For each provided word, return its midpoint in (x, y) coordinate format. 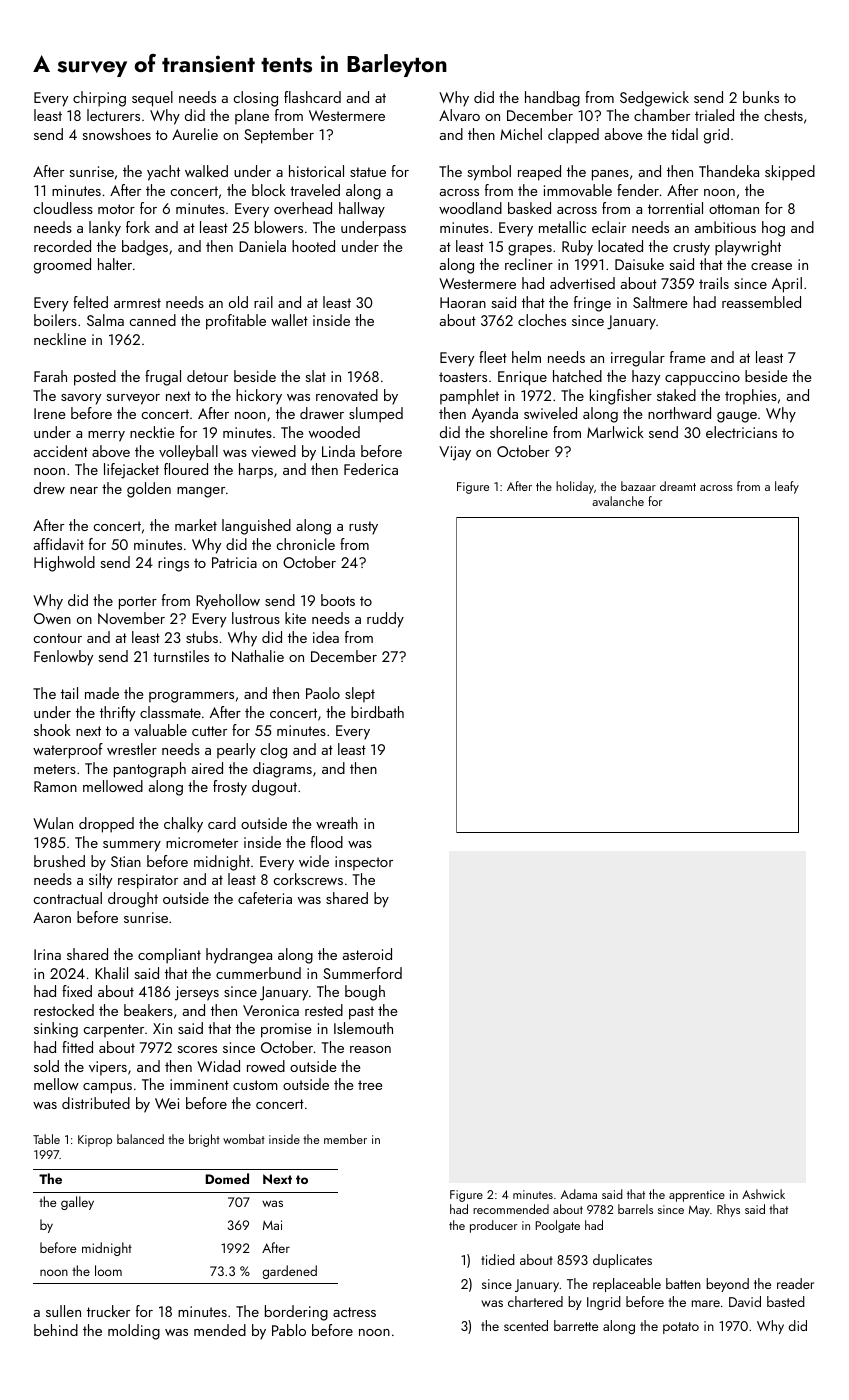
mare (706, 1303)
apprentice (697, 1196)
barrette (576, 1325)
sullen (63, 1311)
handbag (552, 99)
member (345, 1139)
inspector (364, 863)
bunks (761, 97)
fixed (77, 991)
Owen (52, 618)
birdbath (377, 712)
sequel (152, 99)
